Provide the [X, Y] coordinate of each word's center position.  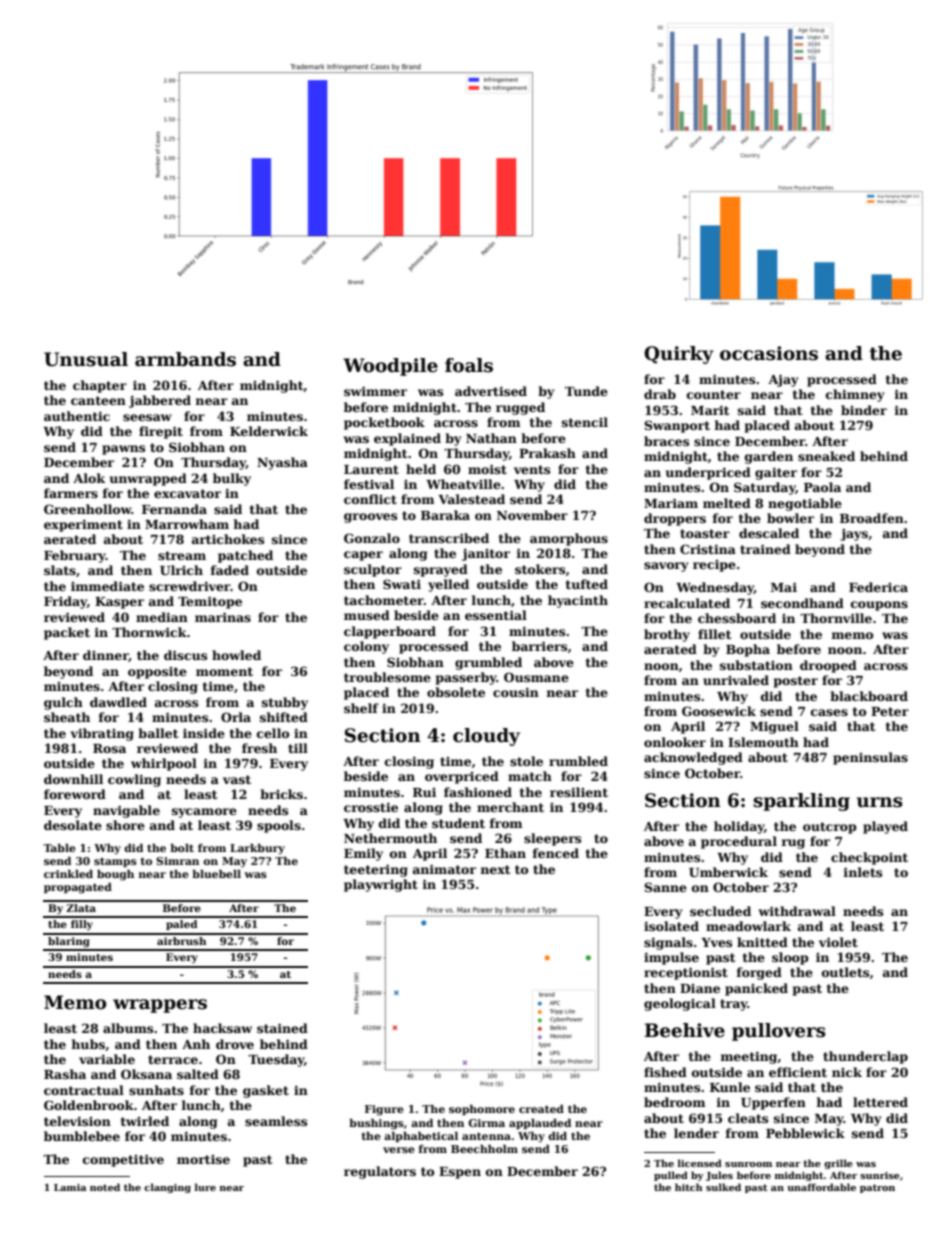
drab [660, 394]
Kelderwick [269, 431]
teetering [376, 870]
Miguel [774, 727]
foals [469, 365]
